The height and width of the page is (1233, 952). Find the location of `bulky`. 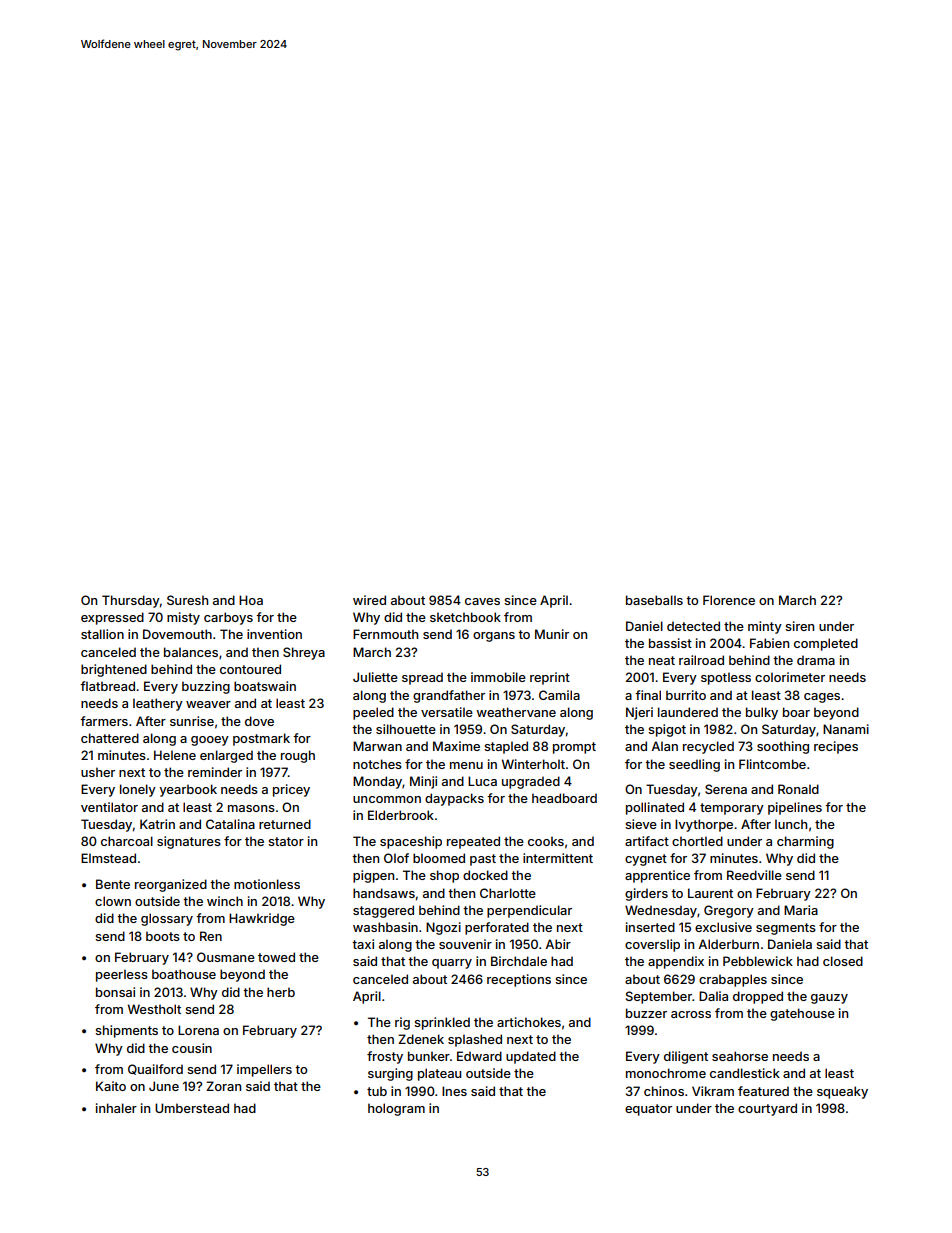

bulky is located at coordinates (762, 713).
